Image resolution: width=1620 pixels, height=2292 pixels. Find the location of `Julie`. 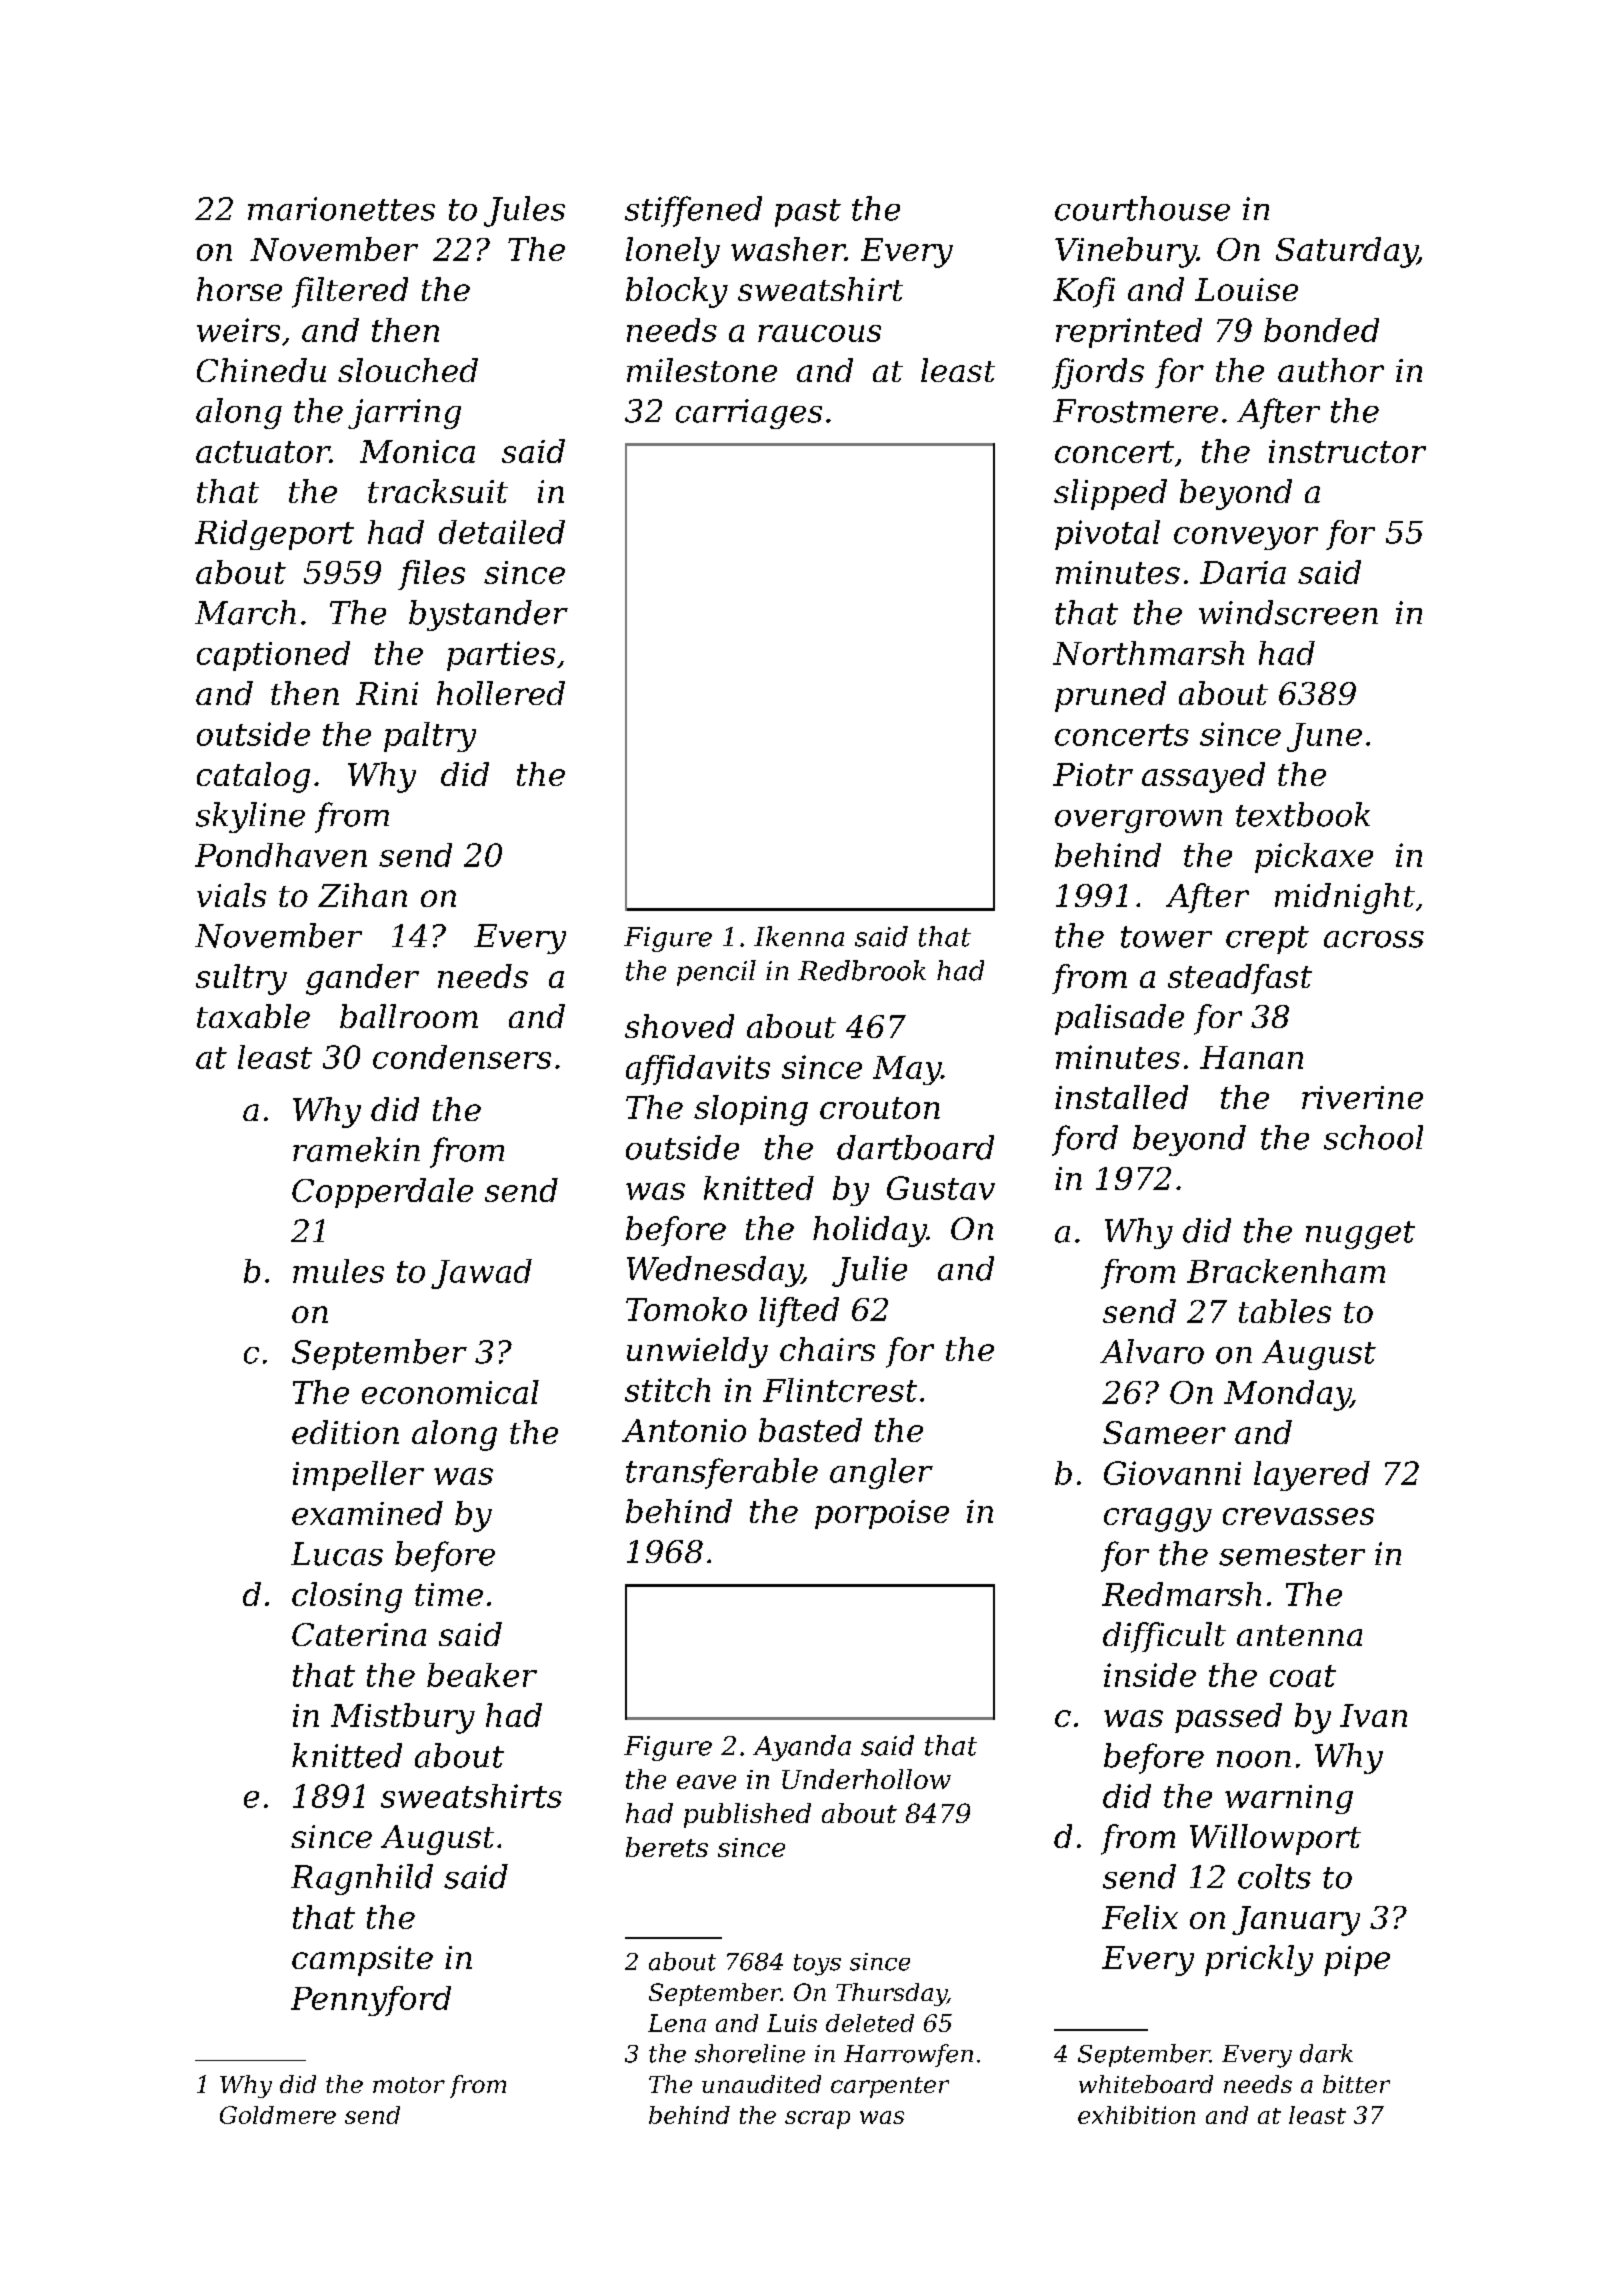

Julie is located at coordinates (869, 1271).
